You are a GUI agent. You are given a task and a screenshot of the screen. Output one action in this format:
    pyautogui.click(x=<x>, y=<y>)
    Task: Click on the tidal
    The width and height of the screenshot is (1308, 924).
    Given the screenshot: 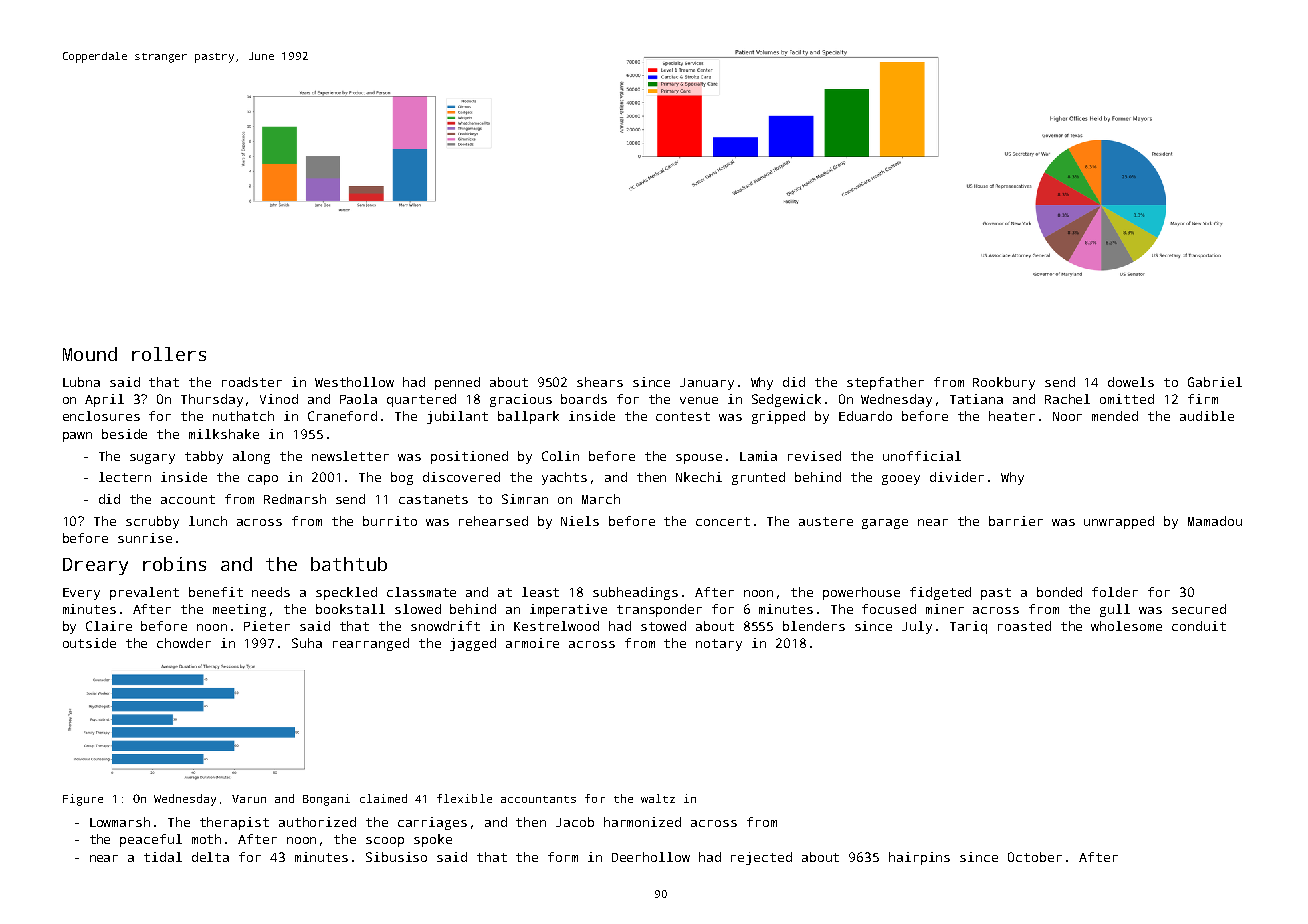 What is the action you would take?
    pyautogui.click(x=163, y=857)
